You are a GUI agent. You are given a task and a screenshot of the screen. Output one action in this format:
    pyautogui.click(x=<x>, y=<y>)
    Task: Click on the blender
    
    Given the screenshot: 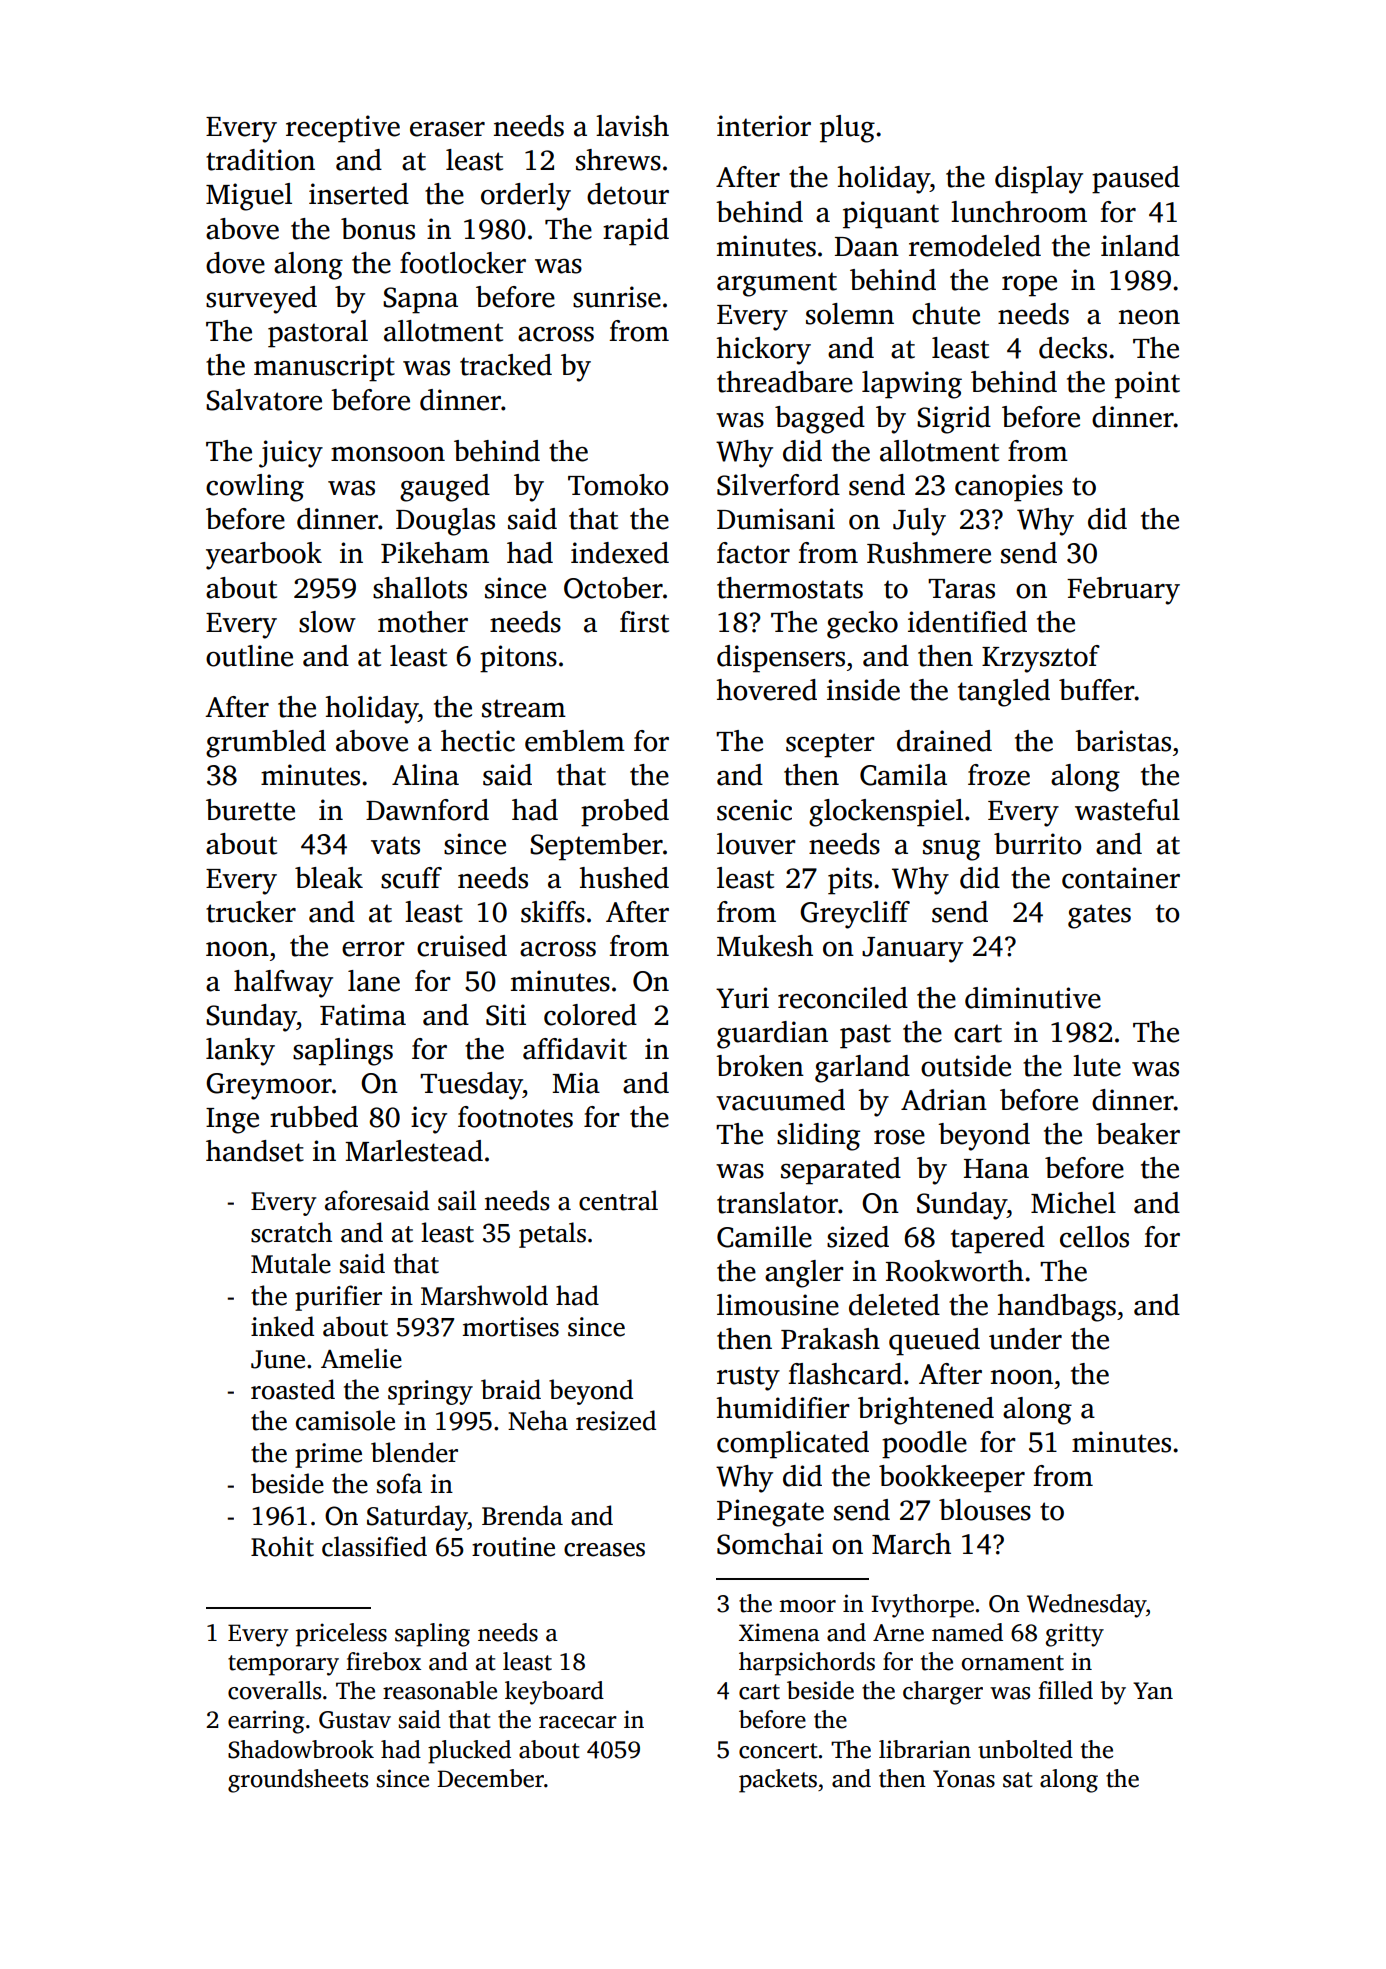 What is the action you would take?
    pyautogui.click(x=414, y=1452)
